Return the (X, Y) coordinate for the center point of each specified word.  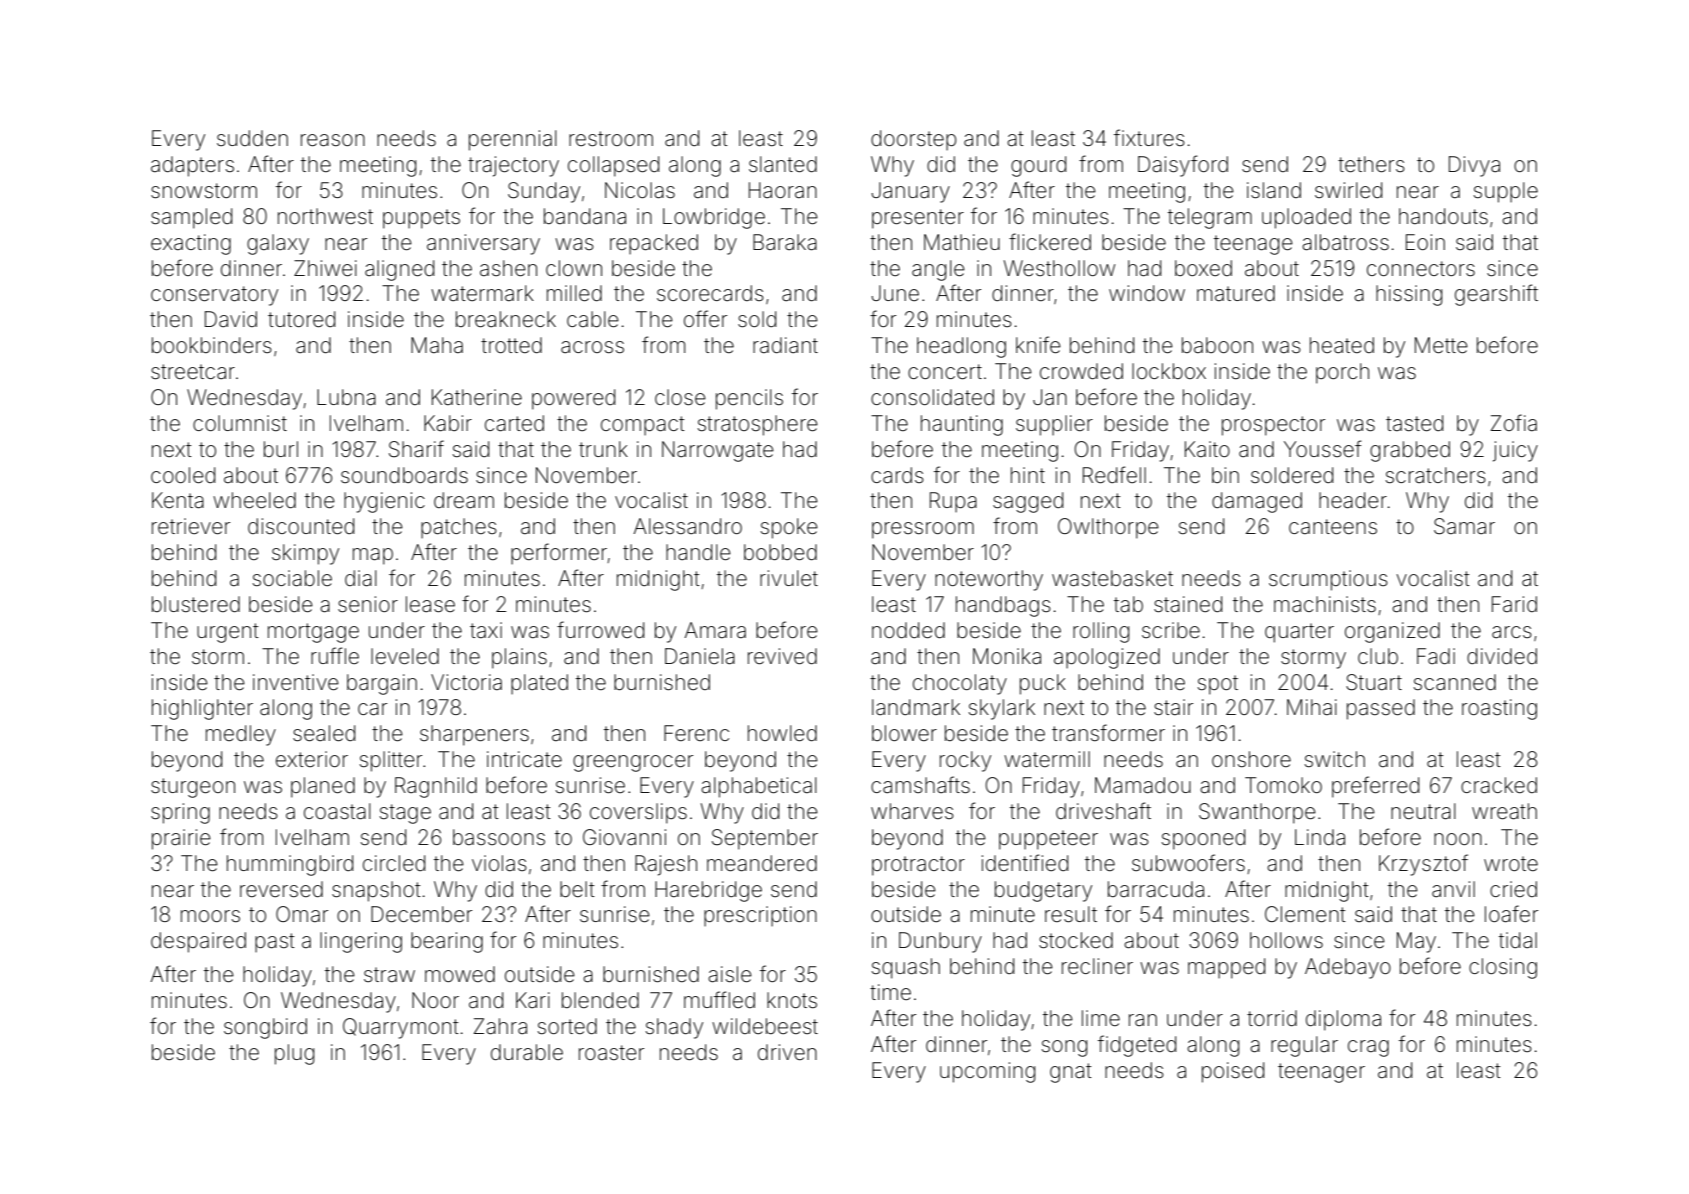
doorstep (913, 140)
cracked (1499, 785)
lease (430, 604)
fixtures (1149, 137)
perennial (513, 140)
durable (527, 1052)
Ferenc (696, 733)
